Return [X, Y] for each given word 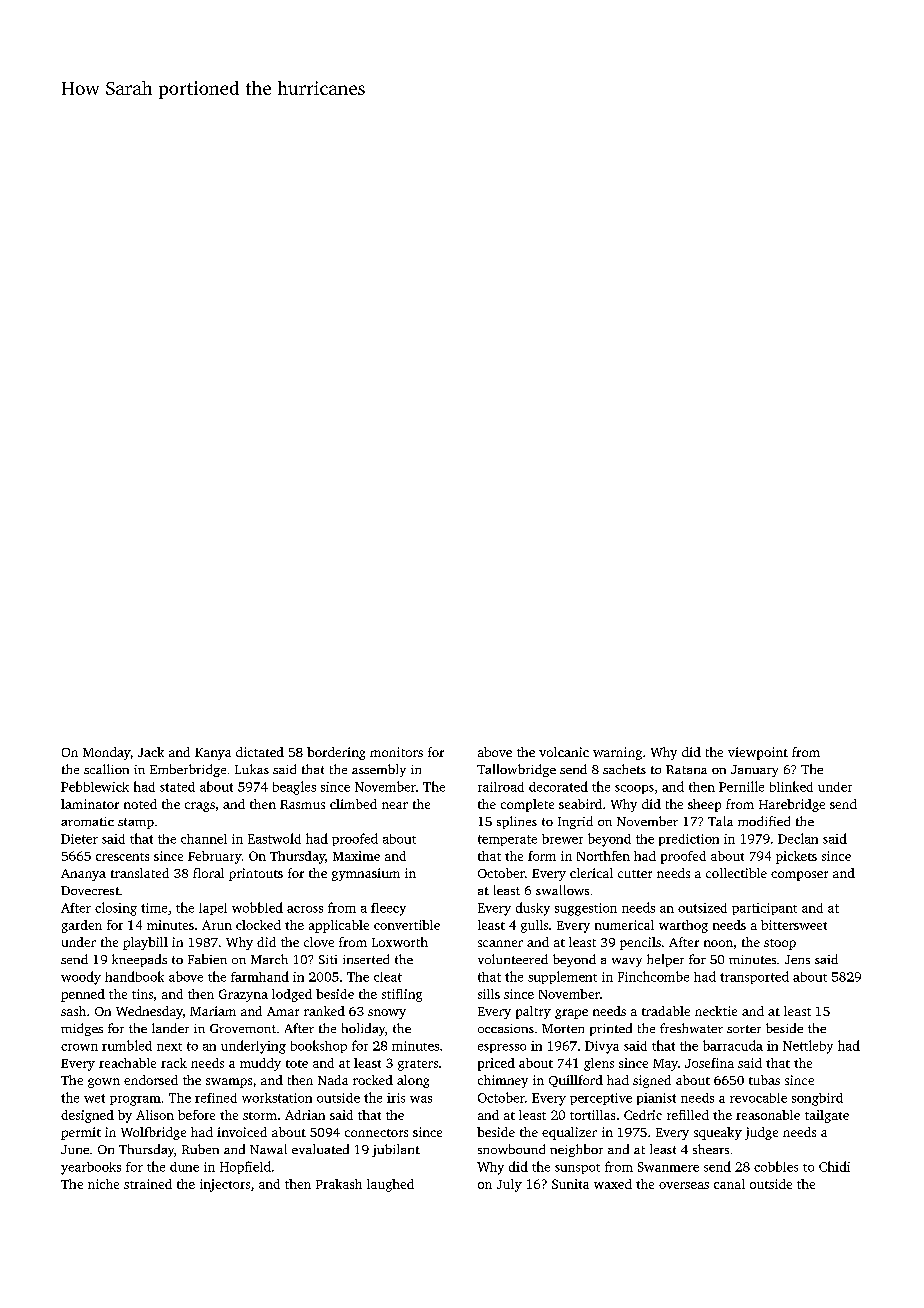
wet [94, 1098]
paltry [533, 1012]
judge [761, 1133]
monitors [396, 752]
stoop [780, 944]
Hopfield [245, 1167]
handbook [134, 976]
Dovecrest [90, 890]
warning [617, 753]
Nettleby [808, 1047]
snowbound [511, 1149]
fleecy [388, 909]
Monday [106, 753]
